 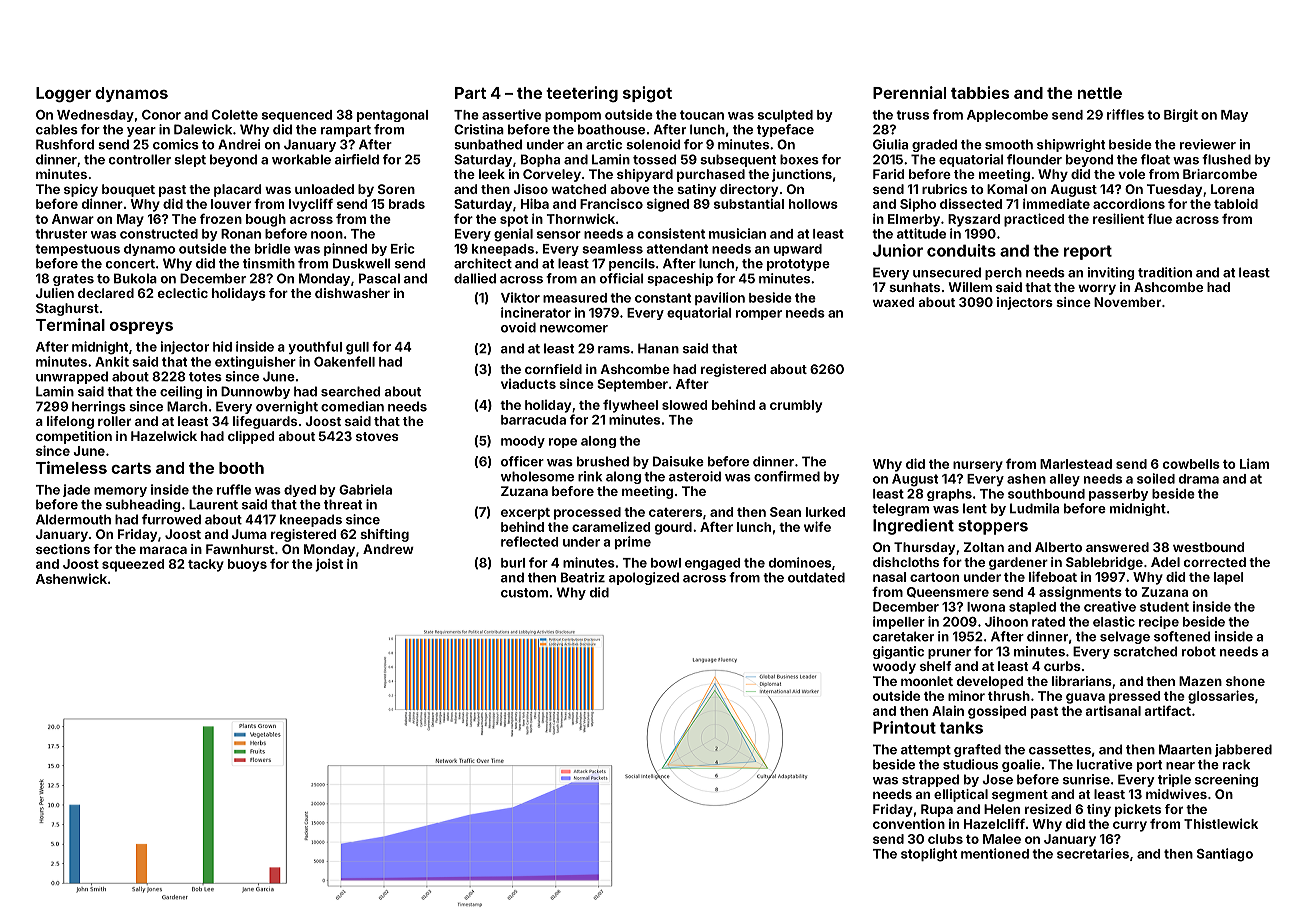 I want to click on teetering, so click(x=582, y=94).
